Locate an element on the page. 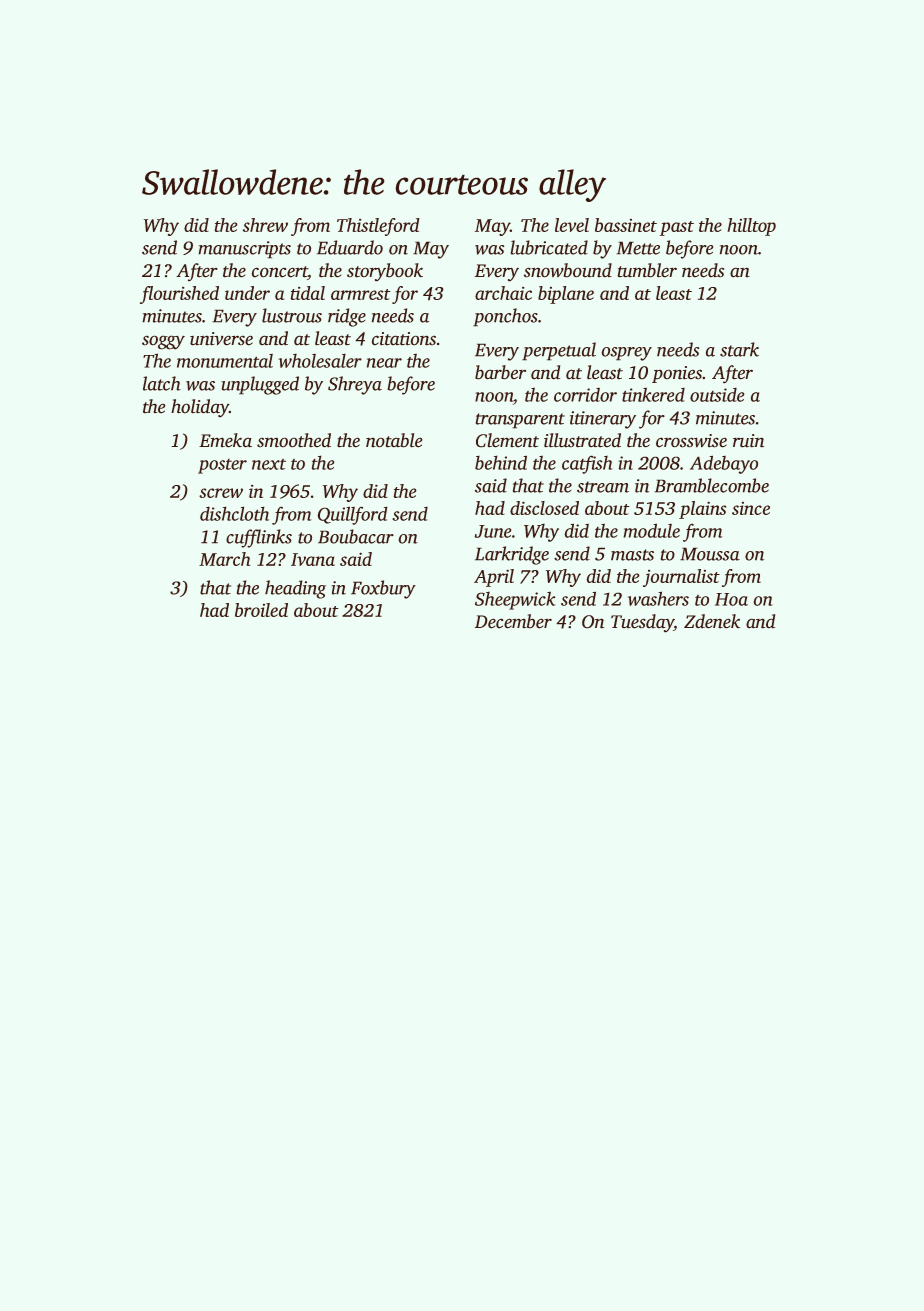 This document has height=1311, width=924. Quillford is located at coordinates (352, 516).
